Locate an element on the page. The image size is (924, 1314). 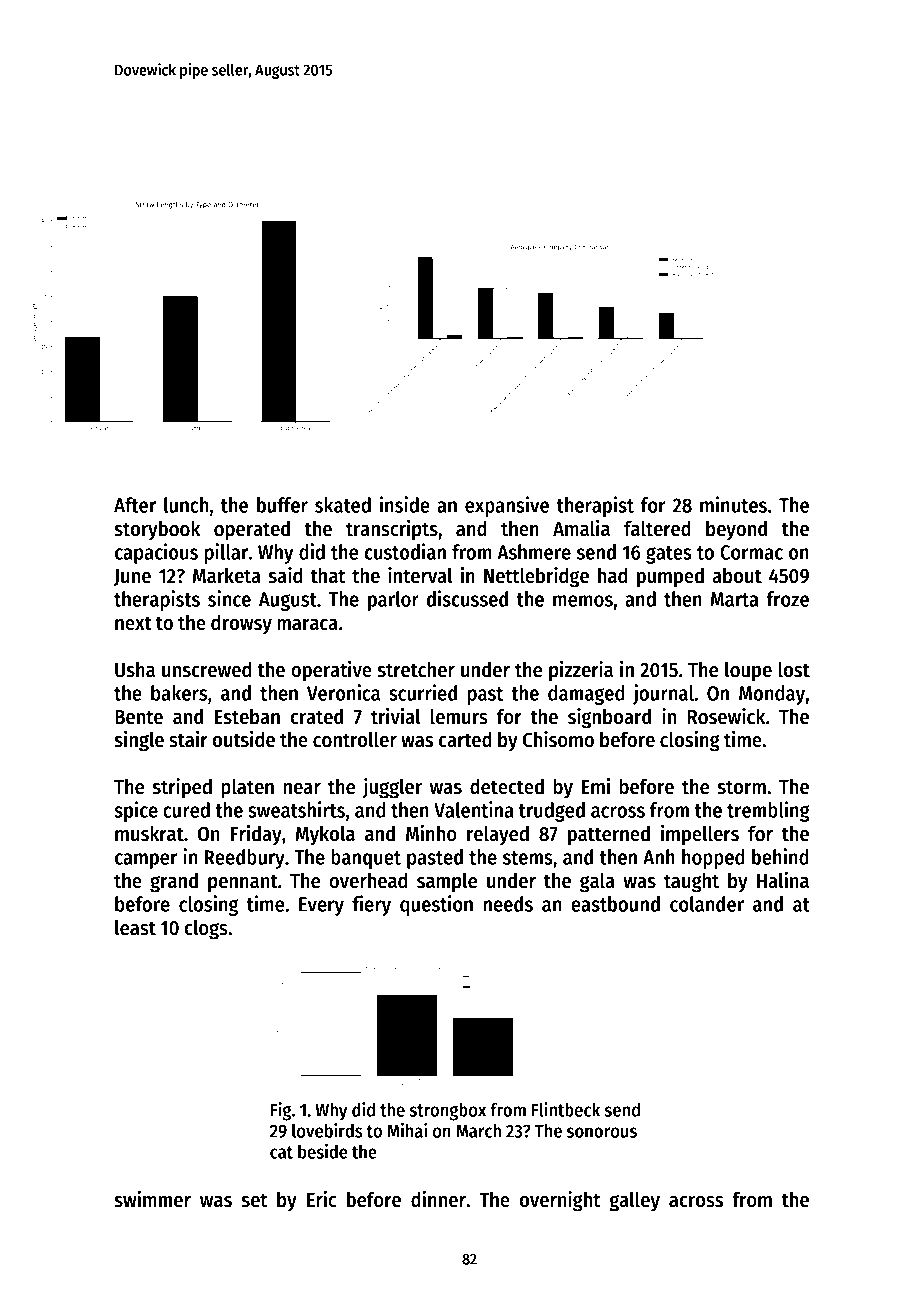
Marta is located at coordinates (735, 599).
